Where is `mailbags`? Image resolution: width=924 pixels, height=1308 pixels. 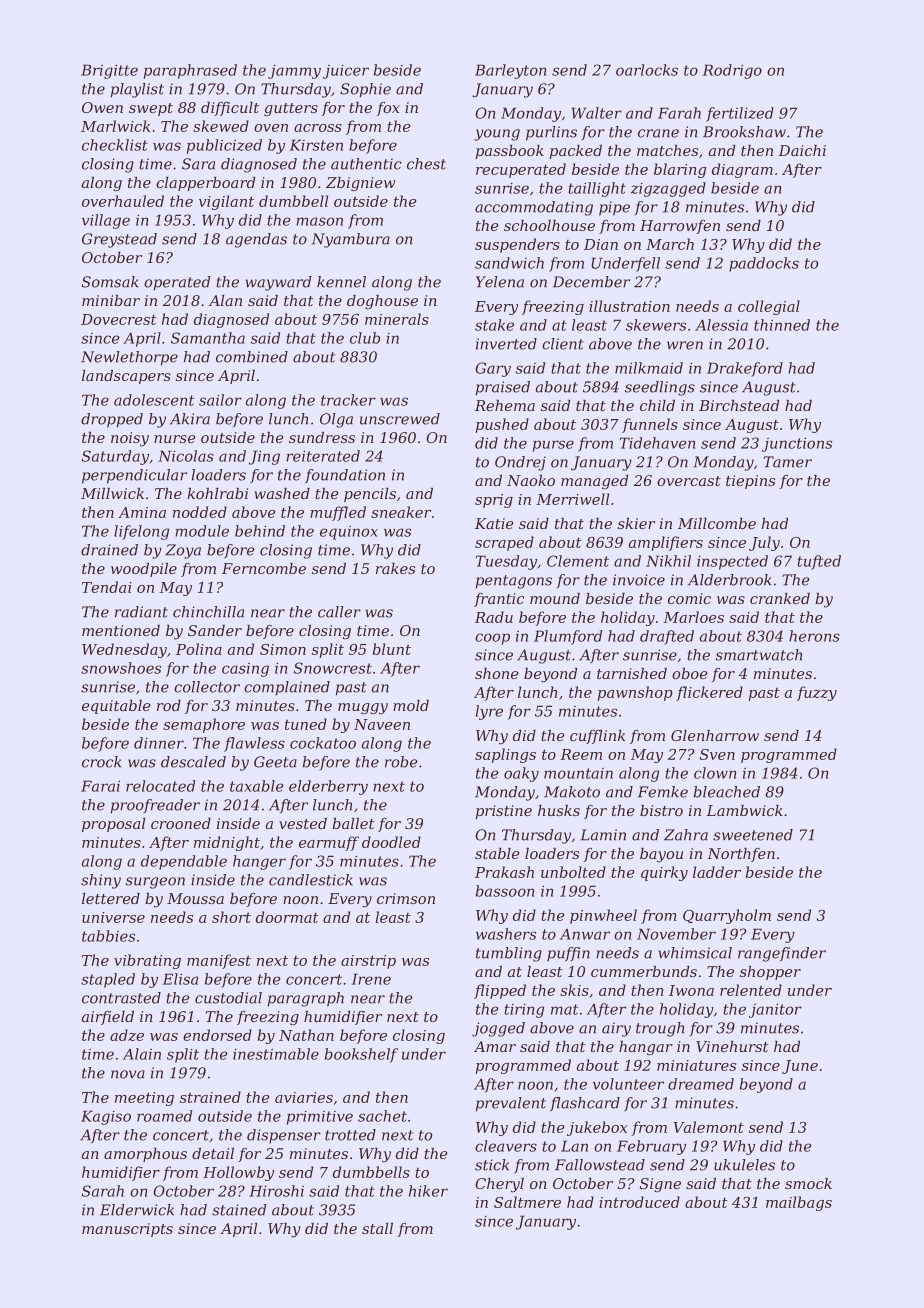 mailbags is located at coordinates (799, 1203).
